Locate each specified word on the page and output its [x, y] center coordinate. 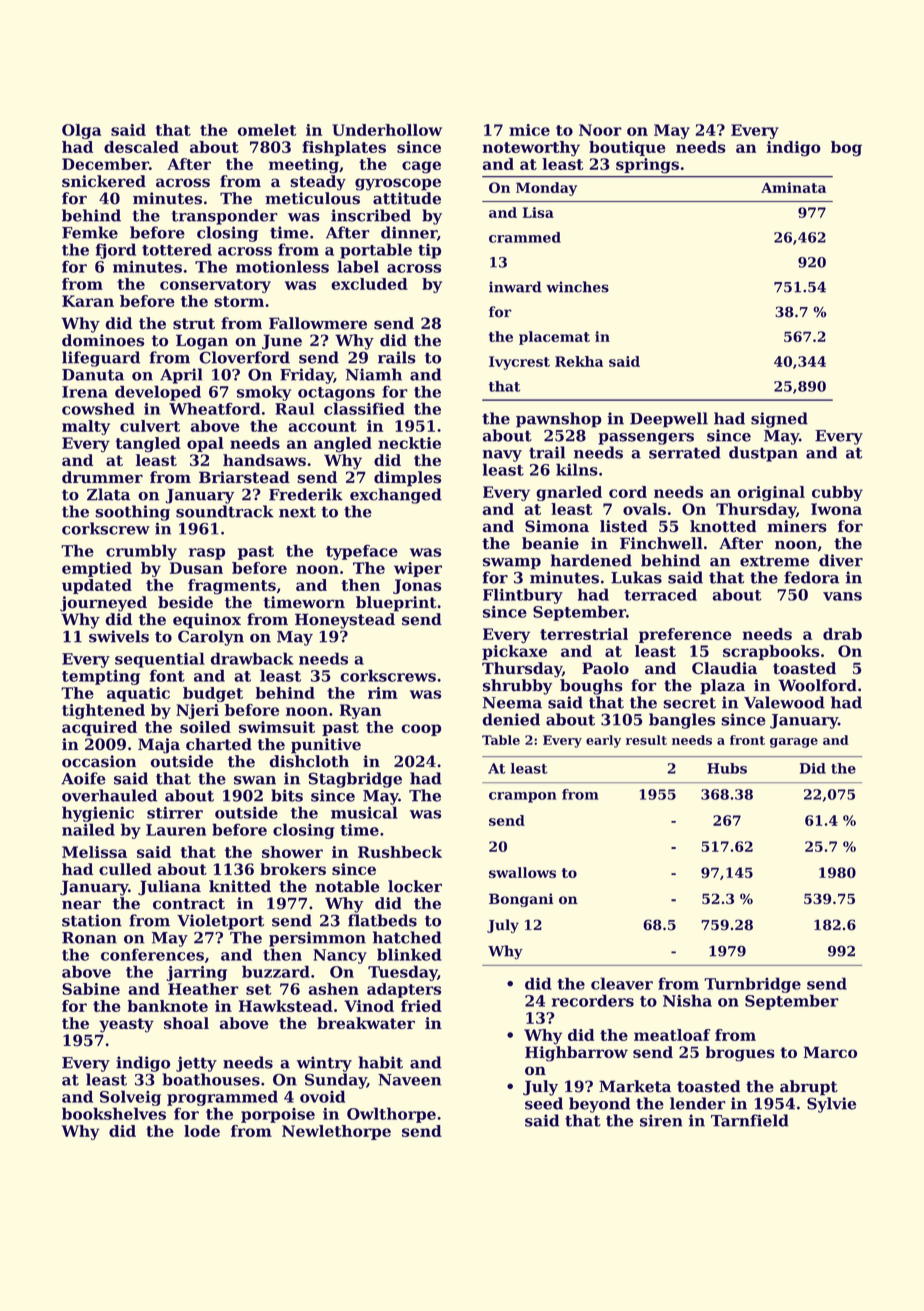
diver [841, 560]
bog [846, 149]
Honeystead [345, 621]
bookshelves [114, 1113]
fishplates [344, 148]
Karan [88, 301]
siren [661, 1120]
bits [287, 795]
